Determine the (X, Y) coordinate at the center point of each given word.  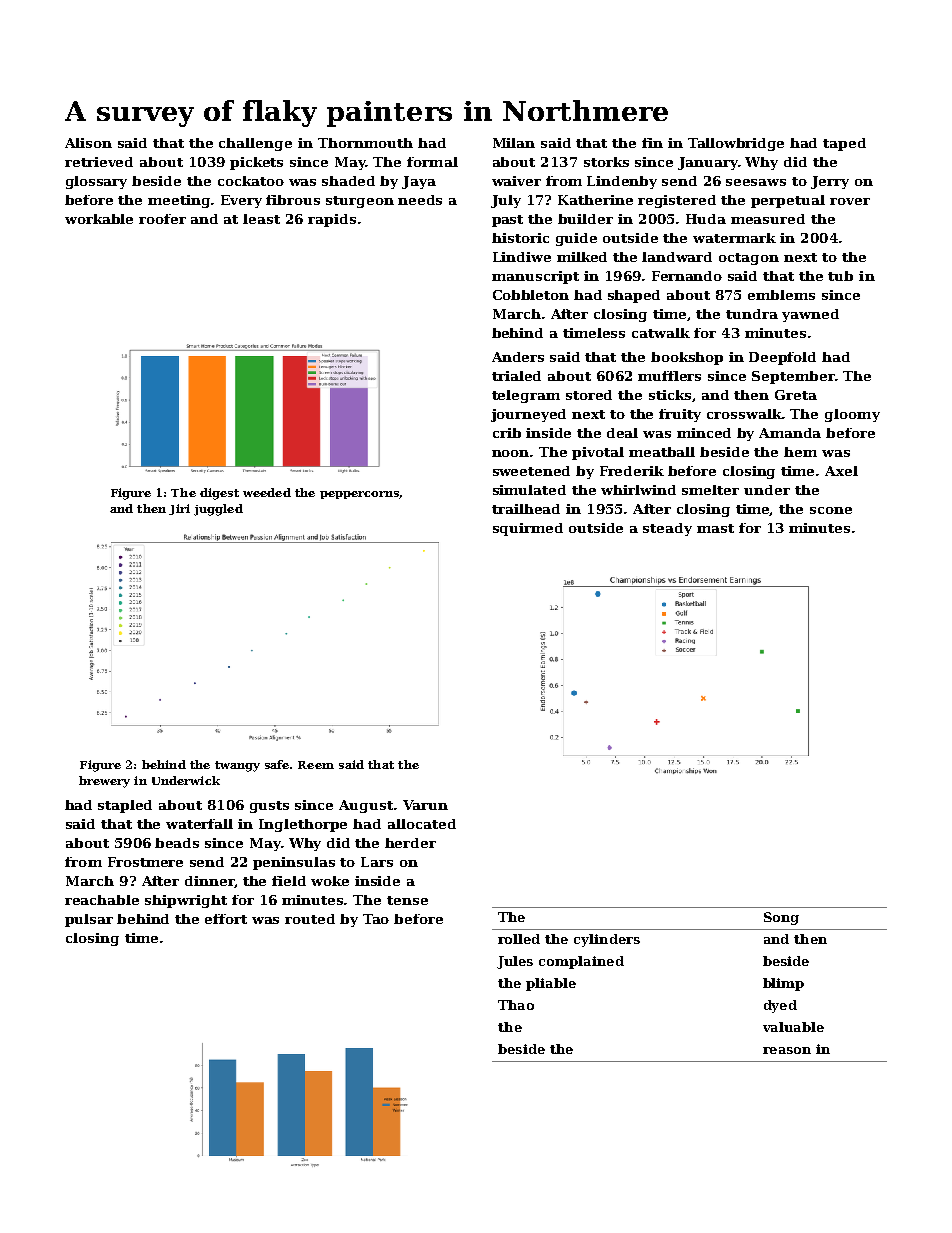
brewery (104, 782)
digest (219, 494)
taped (844, 144)
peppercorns (359, 495)
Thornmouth (365, 143)
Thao (516, 1005)
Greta (796, 395)
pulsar (89, 920)
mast (715, 528)
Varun (425, 805)
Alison (88, 143)
